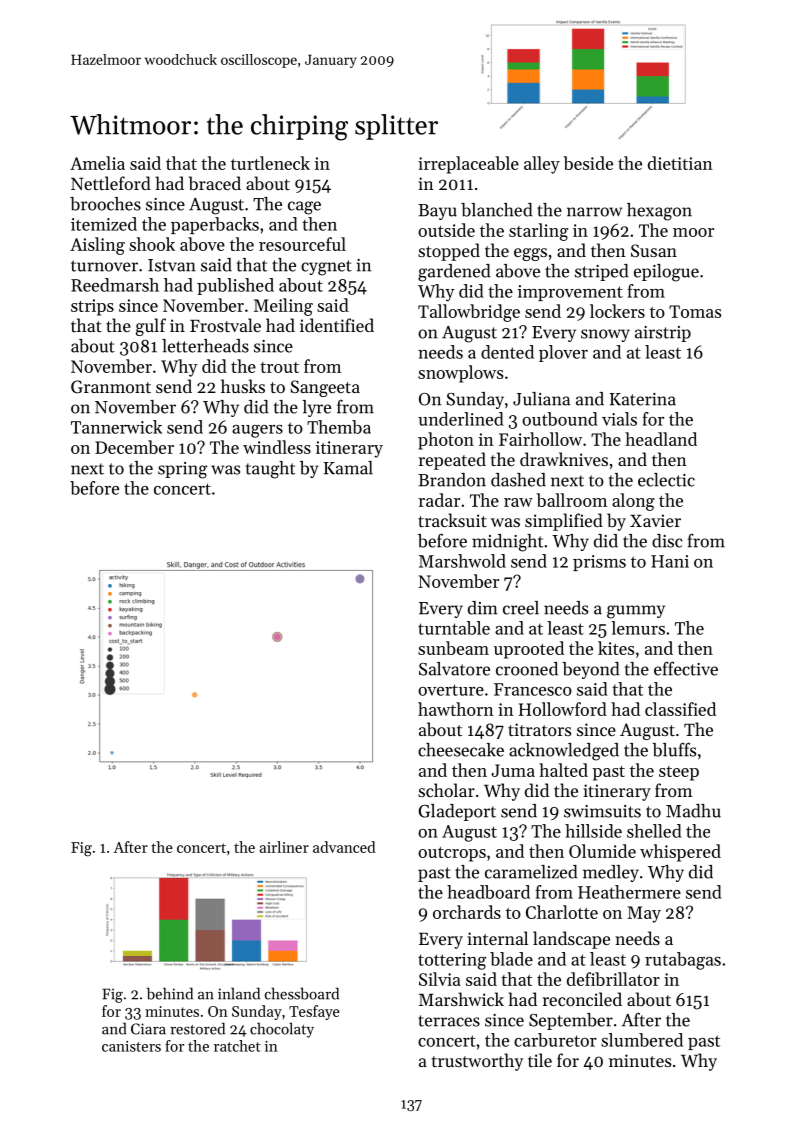 The width and height of the screenshot is (801, 1136). What do you see at coordinates (670, 561) in the screenshot?
I see `Hani` at bounding box center [670, 561].
